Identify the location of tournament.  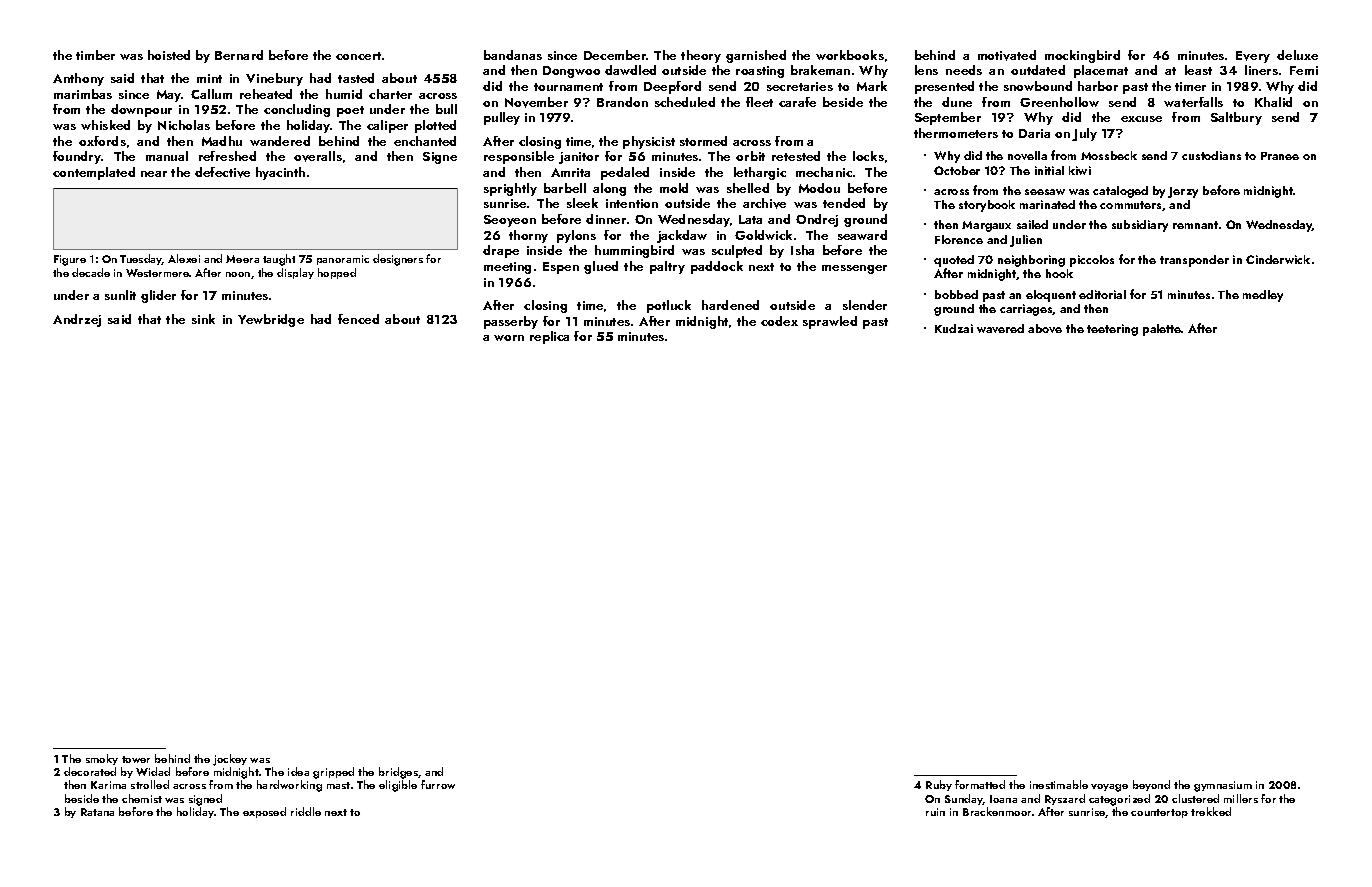
(568, 87).
